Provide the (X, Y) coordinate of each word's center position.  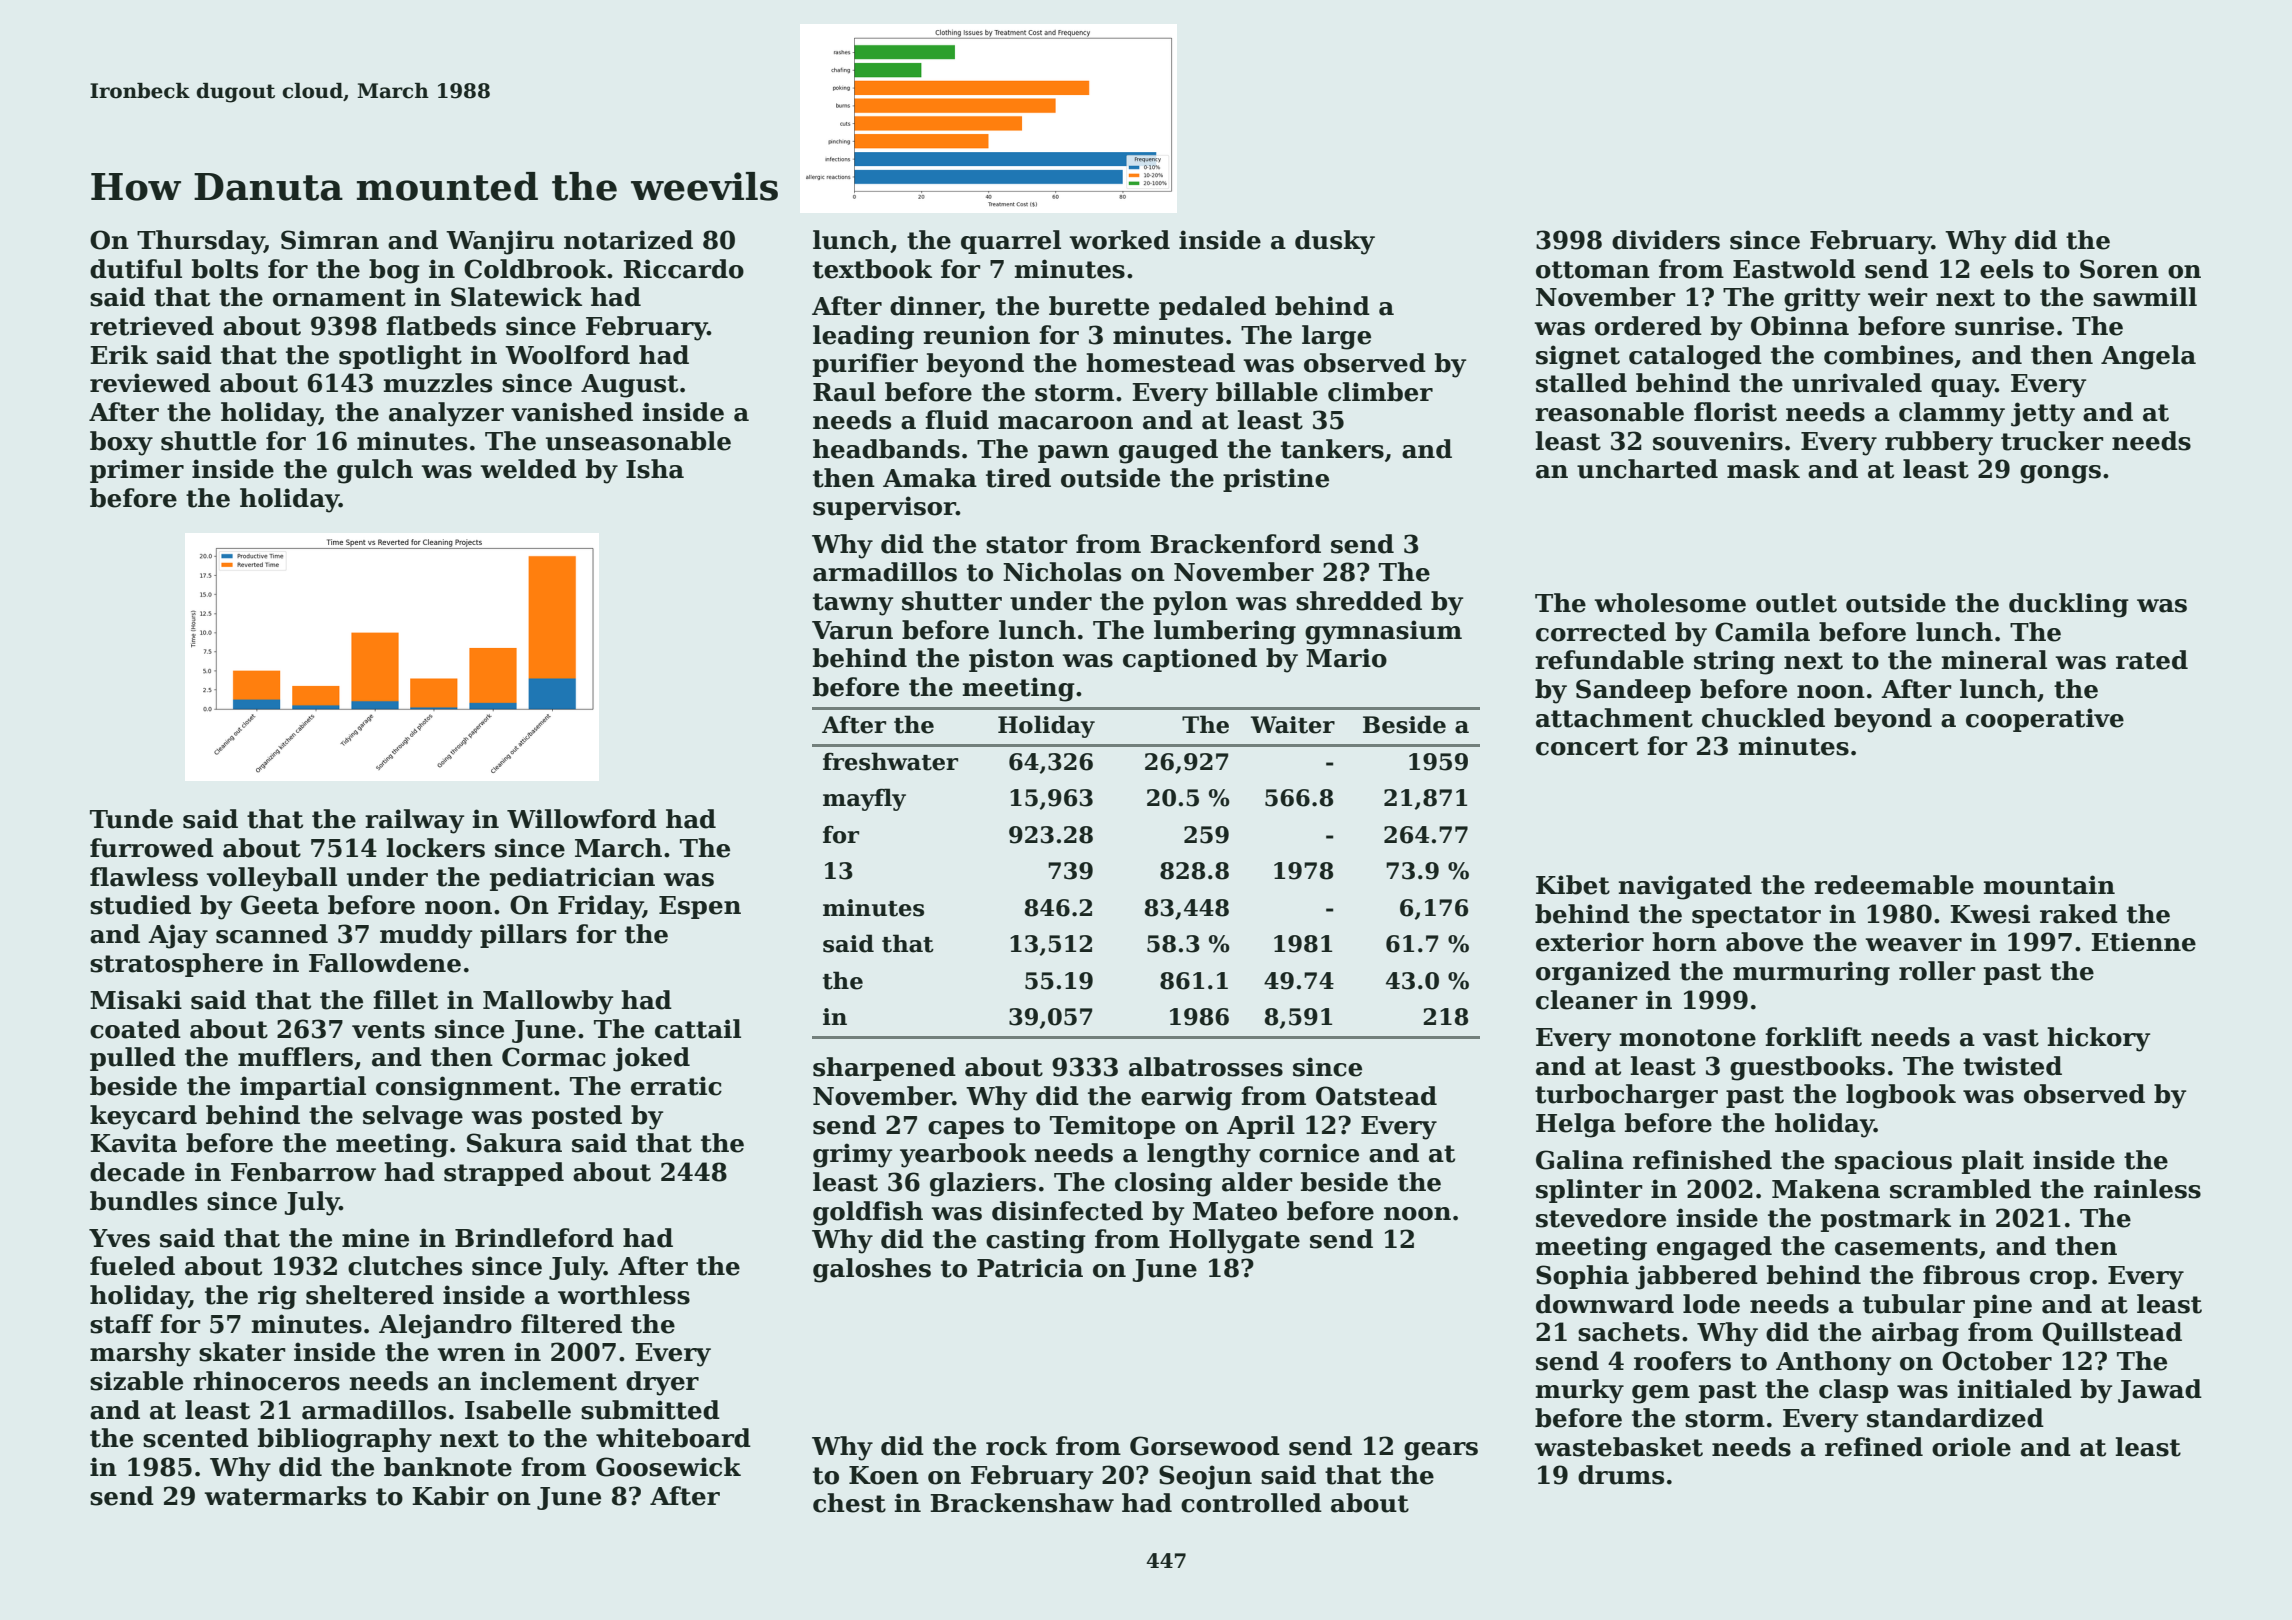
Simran (330, 240)
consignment (464, 1088)
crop (2060, 1280)
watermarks (285, 1496)
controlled (1251, 1503)
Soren (2119, 269)
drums (1621, 1475)
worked (1119, 240)
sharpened (884, 1069)
